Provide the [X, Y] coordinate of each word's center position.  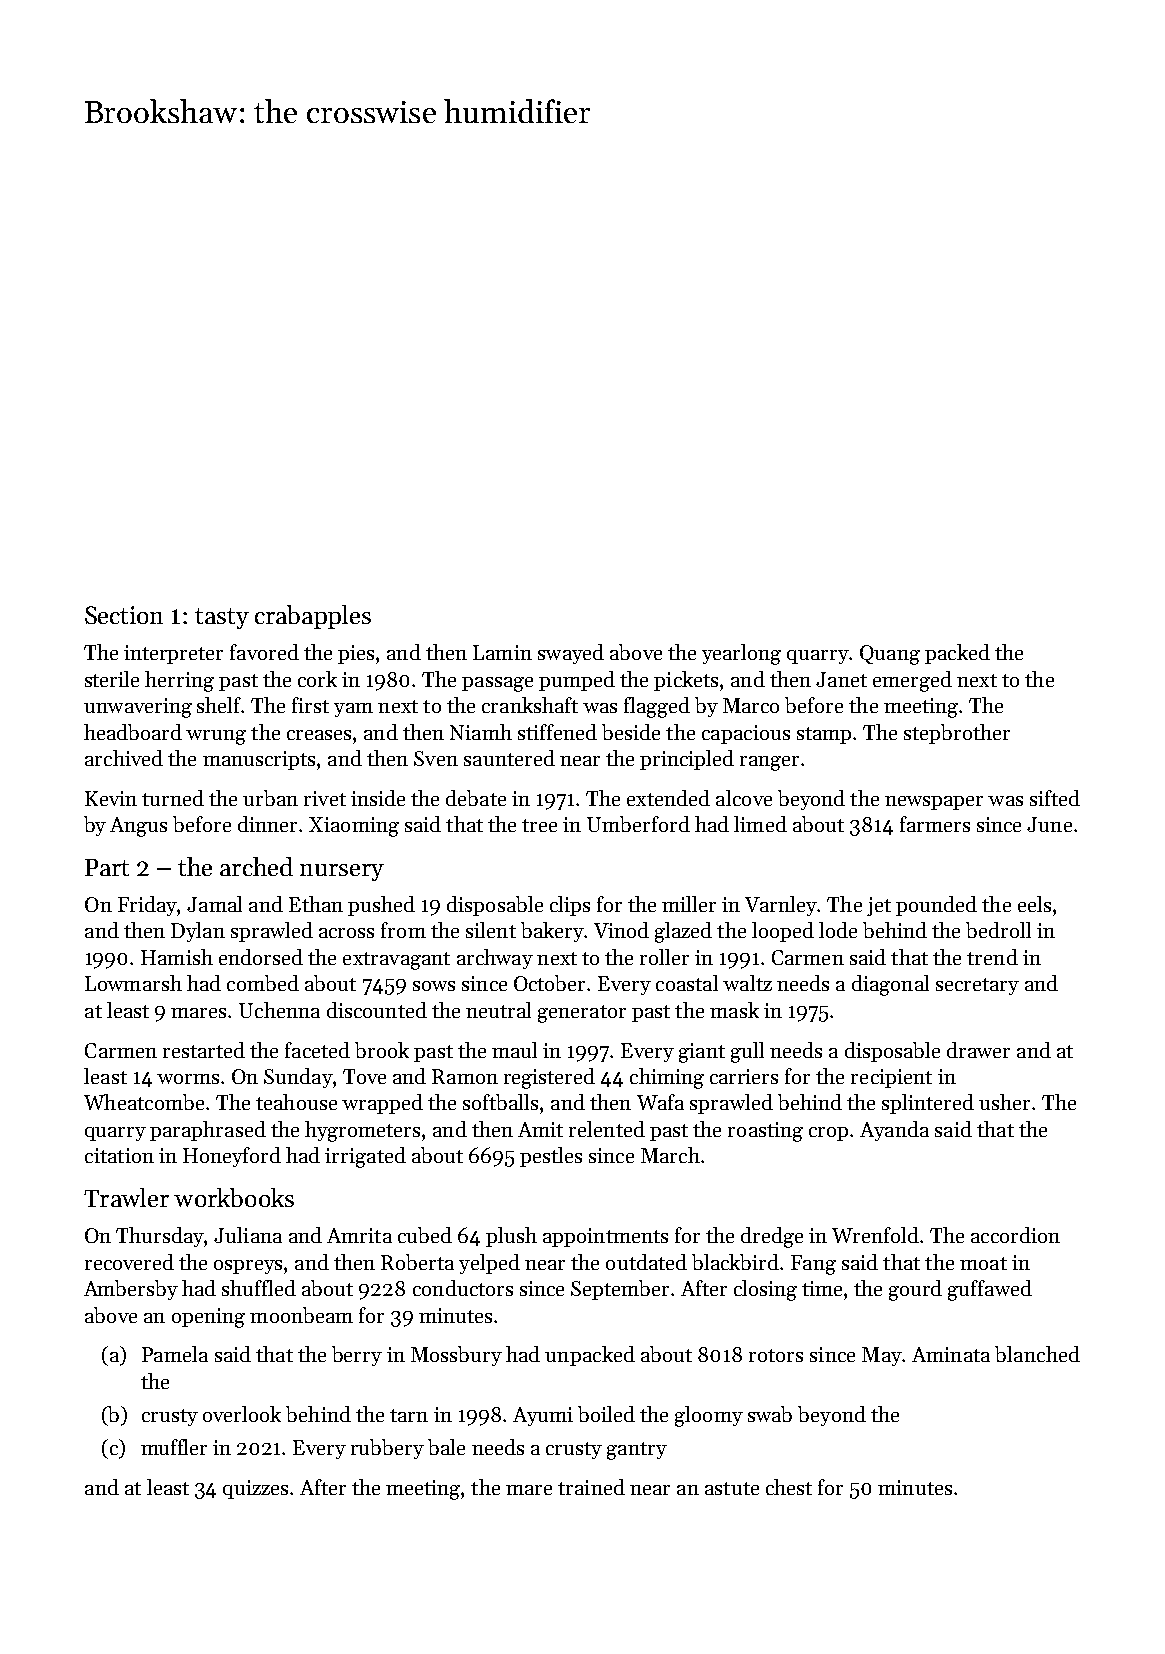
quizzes [255, 1489]
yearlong [741, 654]
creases [319, 735]
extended [668, 798]
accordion [1015, 1235]
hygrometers [362, 1131]
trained [591, 1487]
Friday [148, 906]
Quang [890, 655]
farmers [935, 824]
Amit [540, 1129]
